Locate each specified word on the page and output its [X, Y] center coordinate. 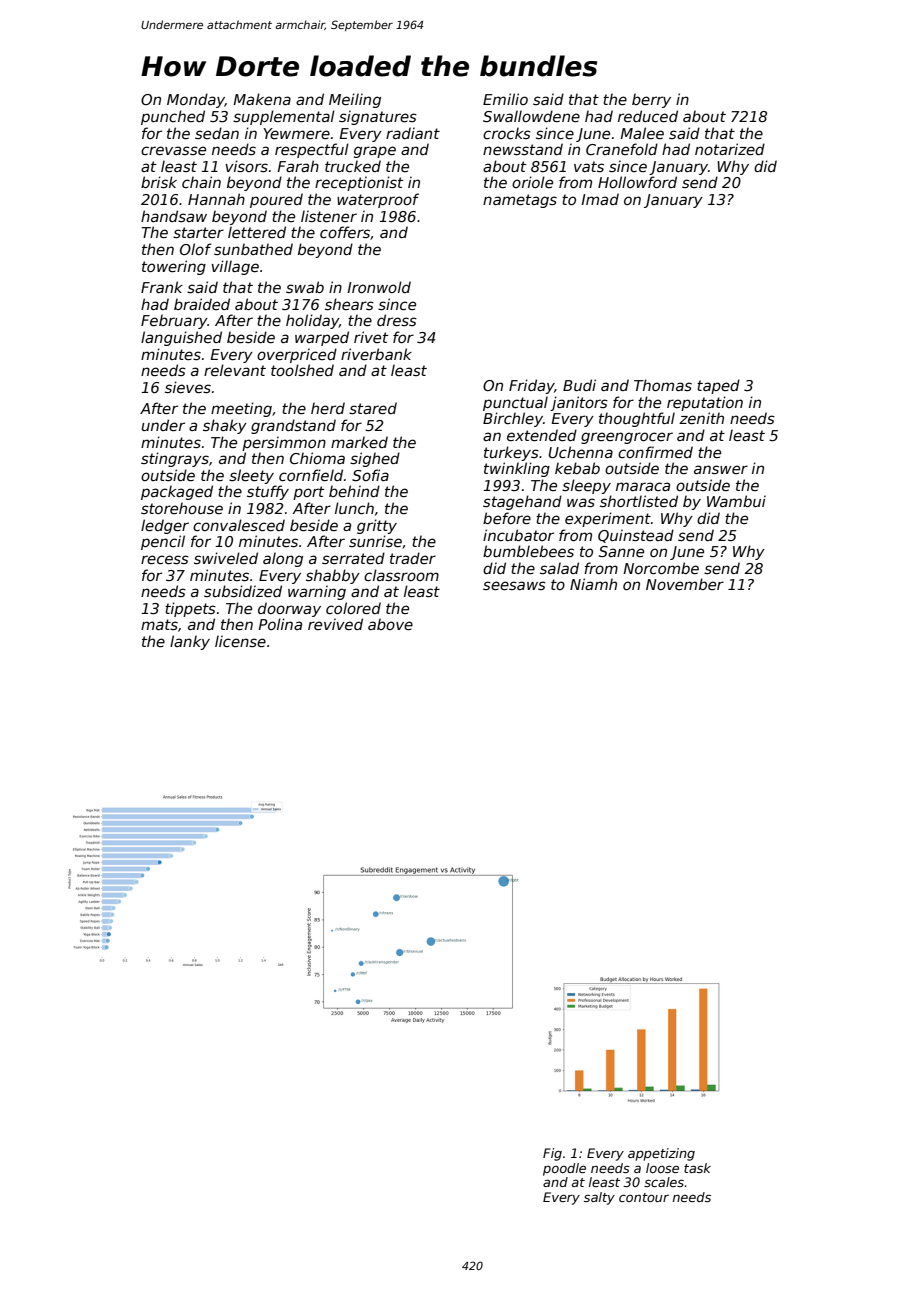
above [390, 624]
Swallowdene [531, 116]
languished [181, 338]
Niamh [593, 584]
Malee [642, 133]
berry [651, 100]
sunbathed [253, 249]
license [240, 641]
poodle [564, 1169]
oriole [532, 182]
